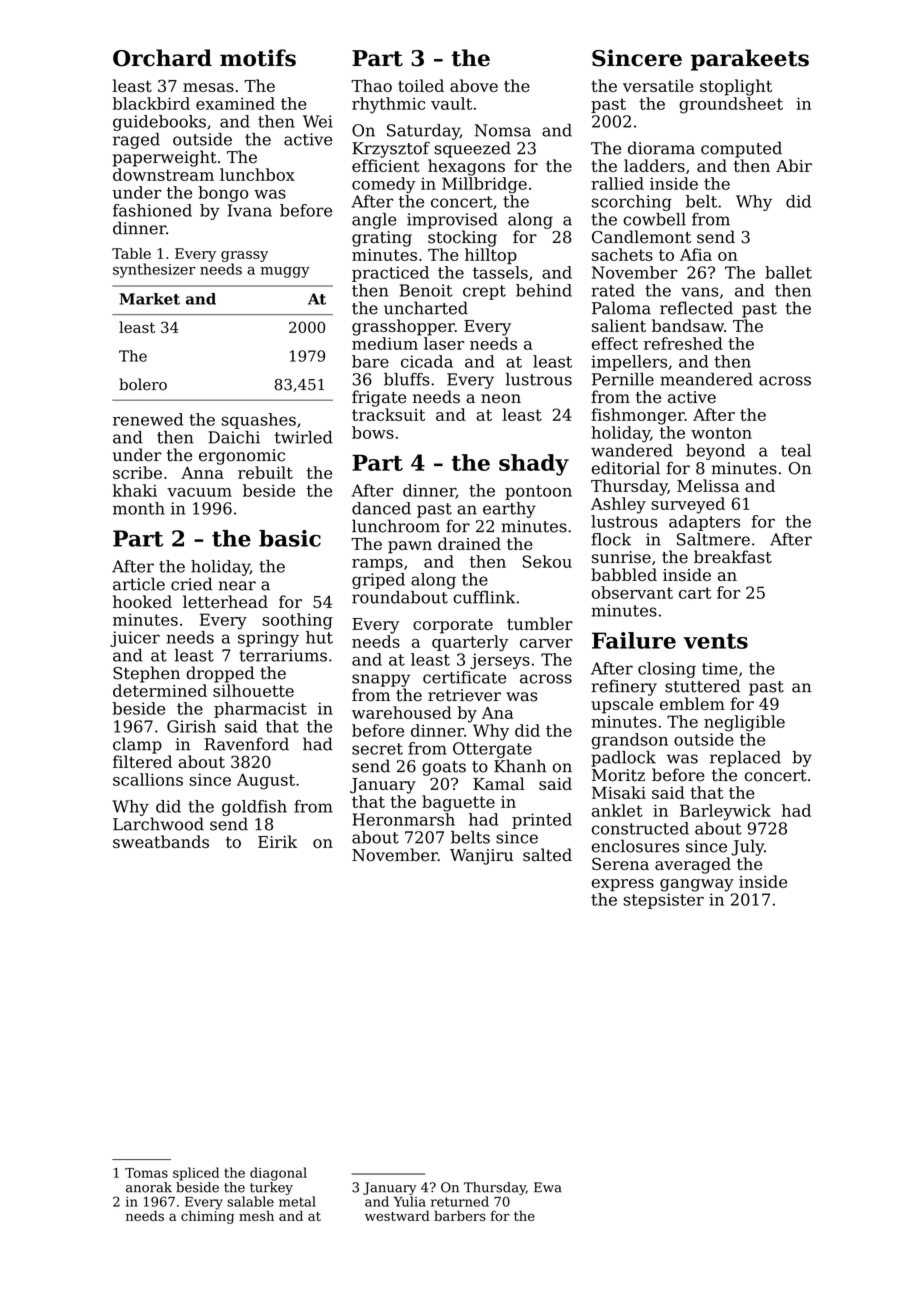  What do you see at coordinates (695, 593) in the image?
I see `cart` at bounding box center [695, 593].
